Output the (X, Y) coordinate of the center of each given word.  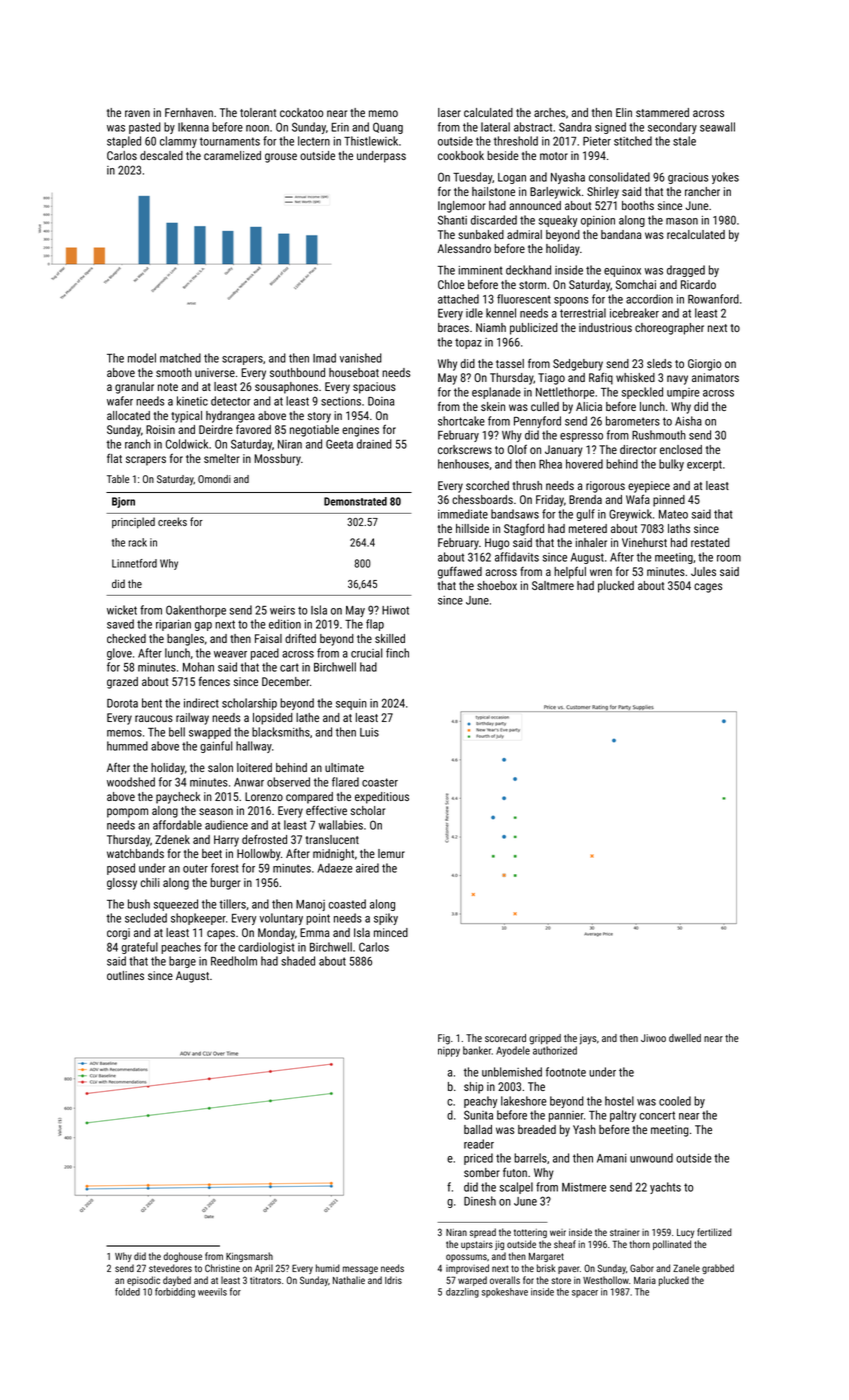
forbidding (175, 1293)
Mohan (198, 667)
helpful (570, 572)
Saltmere (553, 585)
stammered (662, 112)
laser (449, 112)
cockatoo (301, 112)
